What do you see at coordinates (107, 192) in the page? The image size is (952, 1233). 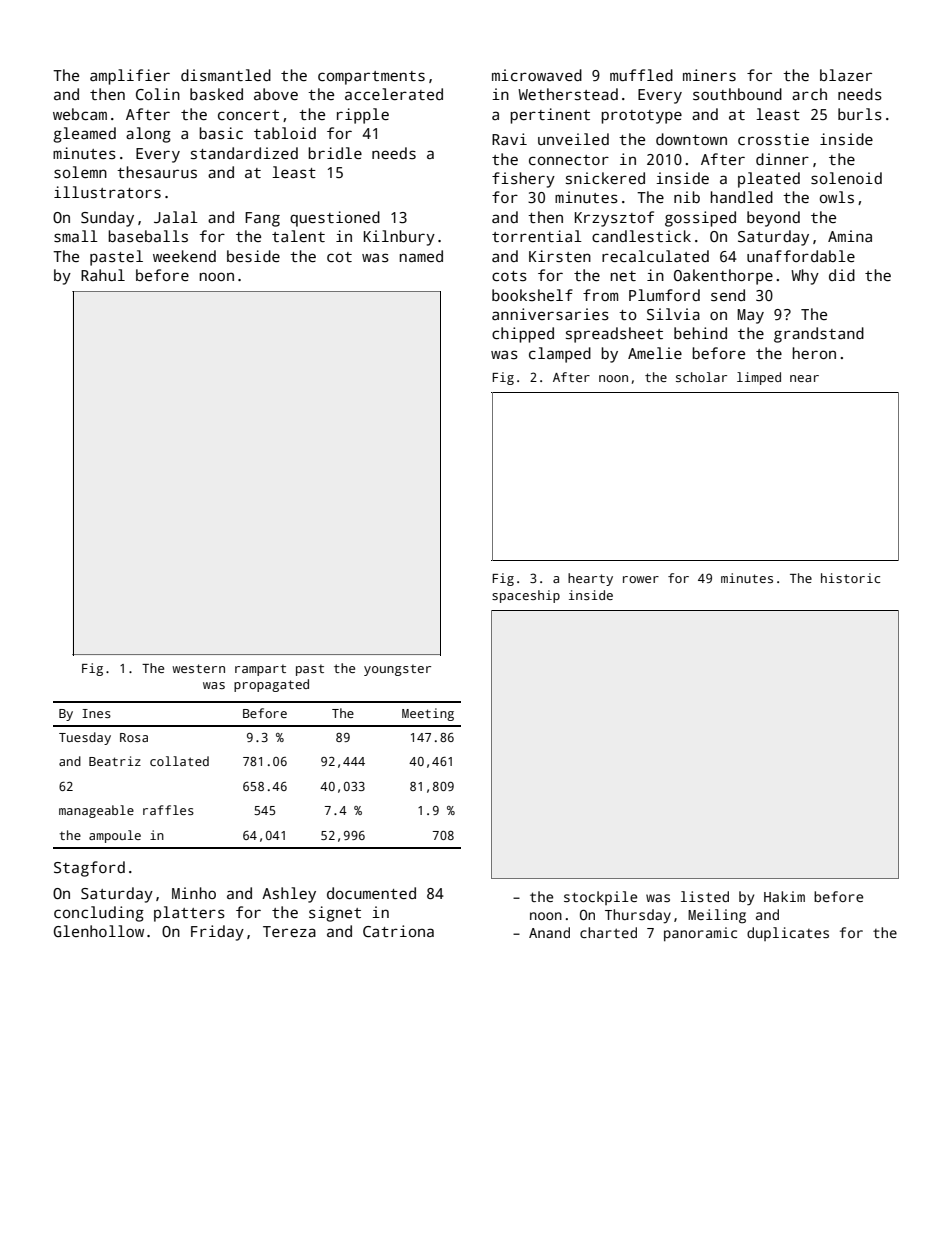 I see `illustrators` at bounding box center [107, 192].
